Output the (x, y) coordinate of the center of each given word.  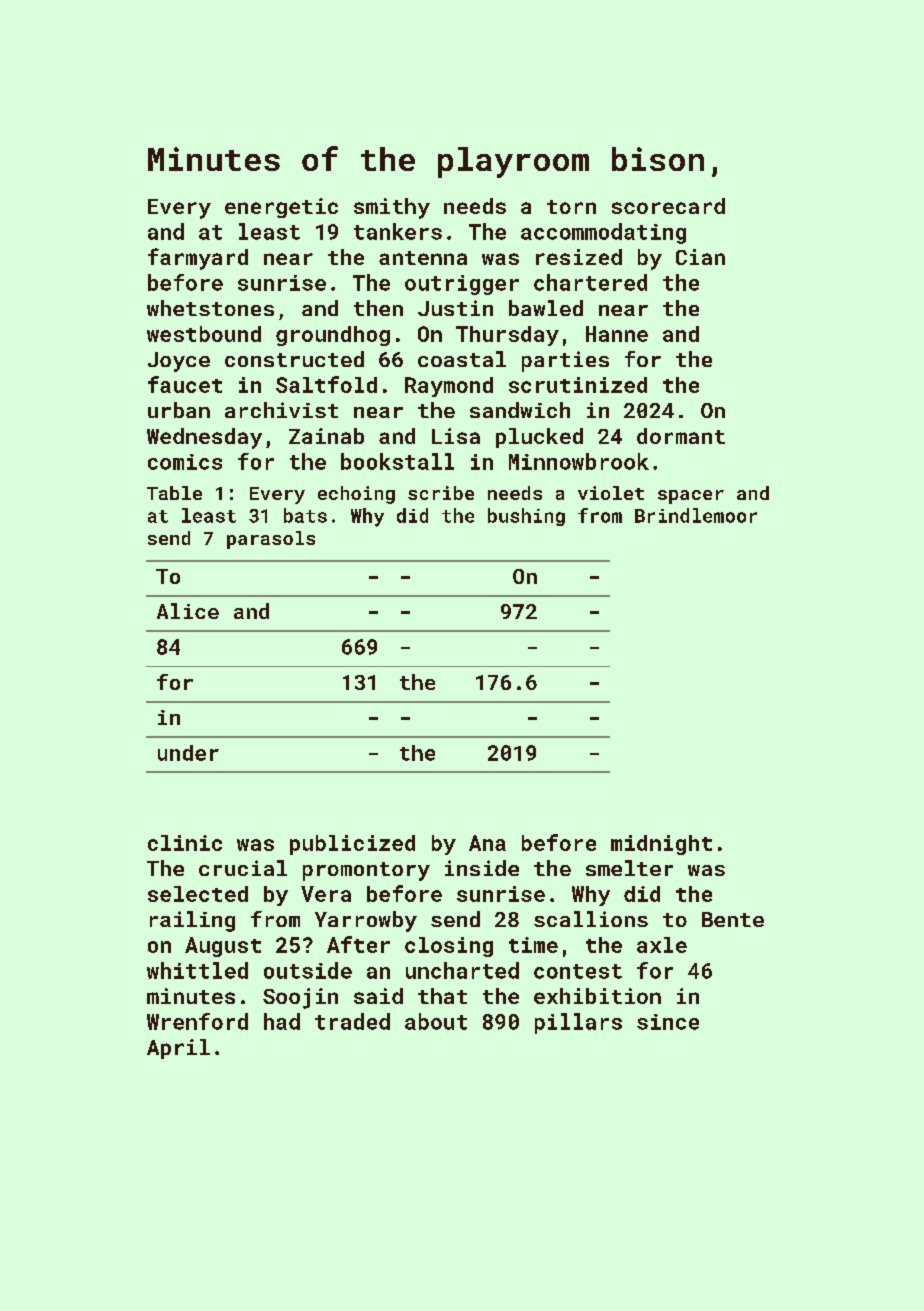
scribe (441, 493)
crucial (243, 868)
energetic (281, 208)
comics (185, 462)
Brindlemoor (696, 515)
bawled (546, 308)
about (436, 1021)
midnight (661, 845)
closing (449, 947)
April (178, 1049)
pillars (578, 1023)
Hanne (617, 334)
